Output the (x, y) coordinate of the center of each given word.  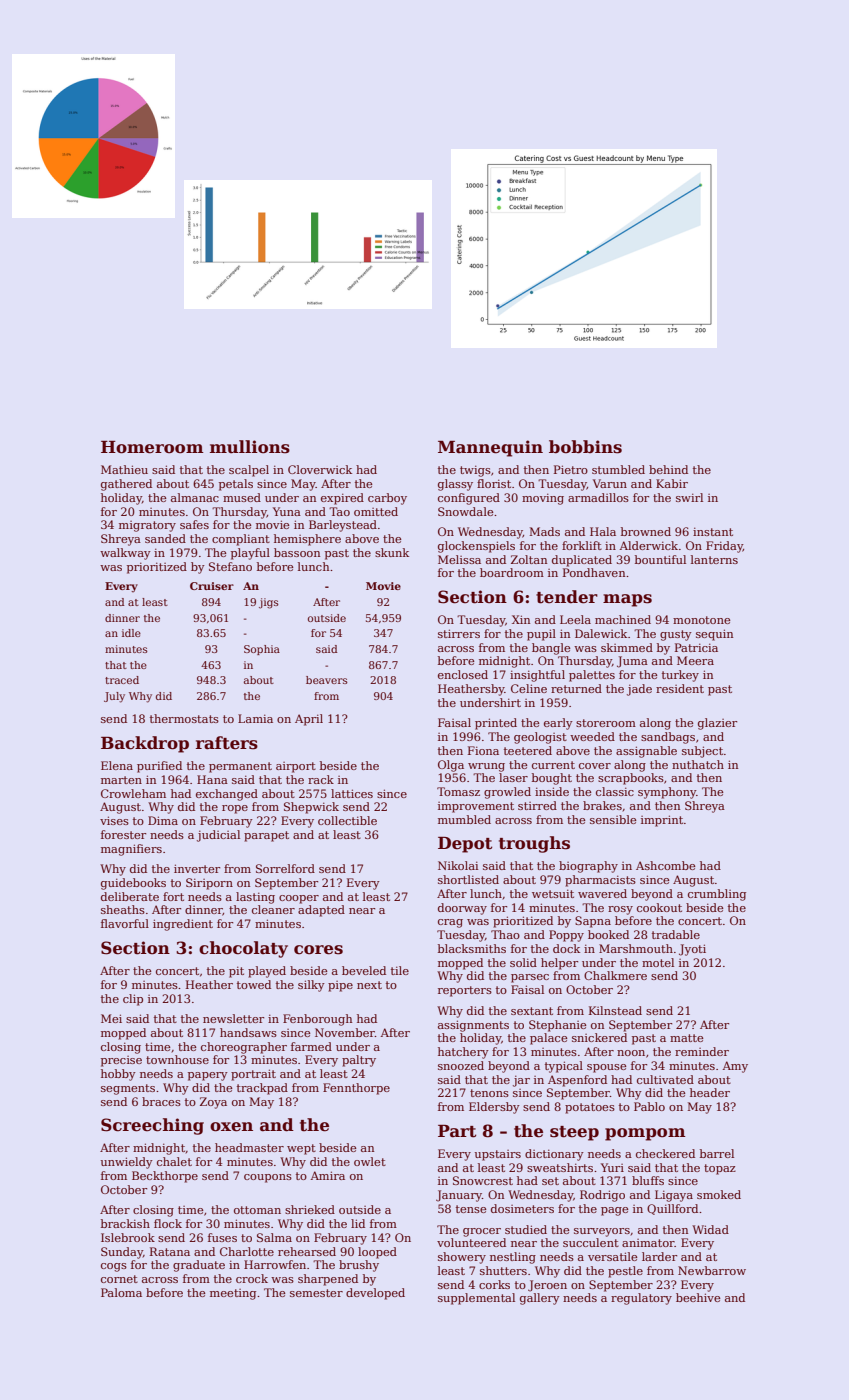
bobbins (585, 447)
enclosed (463, 674)
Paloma (121, 1292)
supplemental (476, 1299)
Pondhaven (594, 572)
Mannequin (490, 448)
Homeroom (152, 447)
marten (121, 780)
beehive (698, 1297)
